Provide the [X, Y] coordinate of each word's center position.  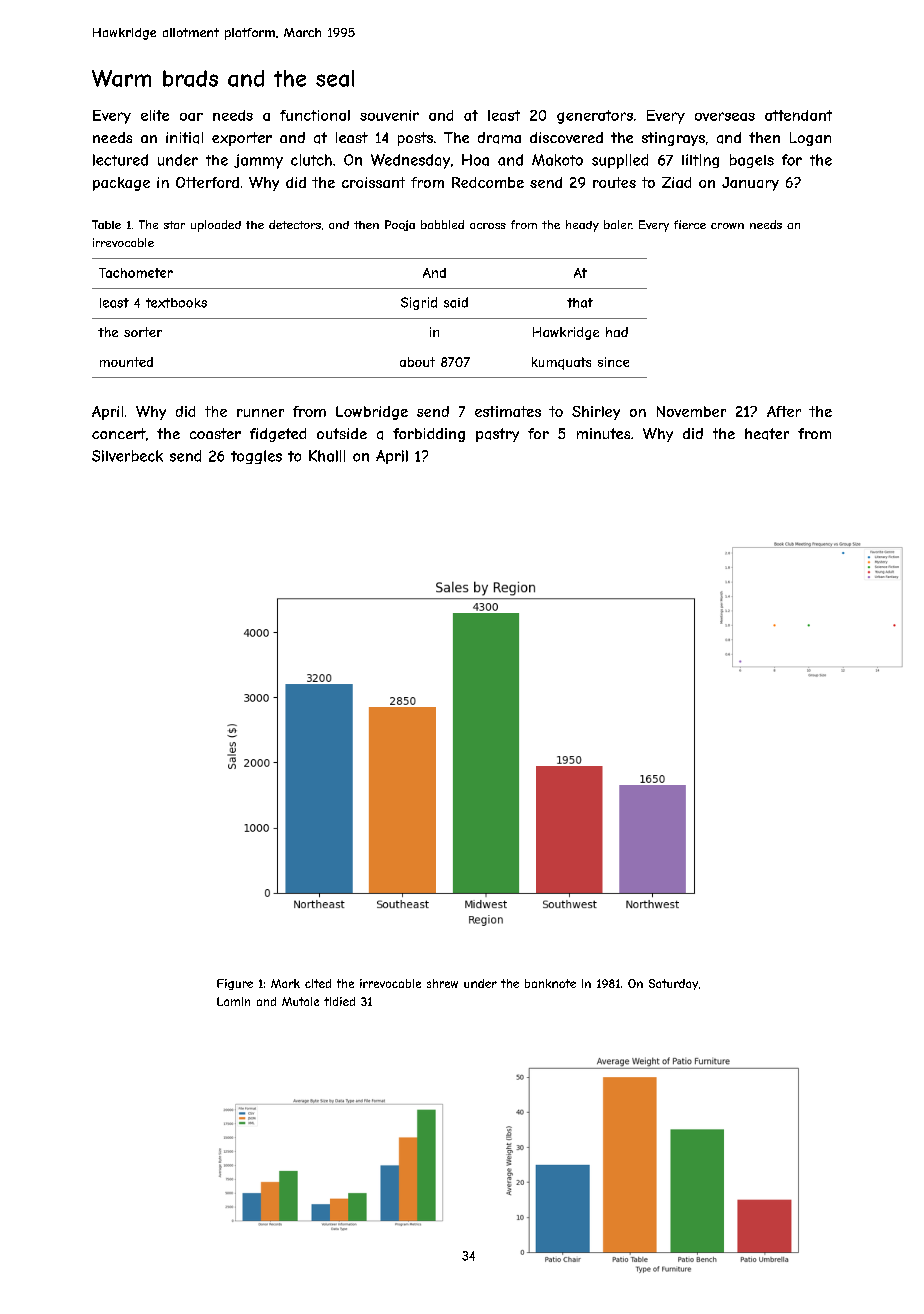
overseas [725, 116]
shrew [442, 983]
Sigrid [419, 303]
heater [767, 434]
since [613, 362]
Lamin [233, 1001]
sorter [143, 332]
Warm [121, 78]
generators [595, 117]
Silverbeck [127, 456]
